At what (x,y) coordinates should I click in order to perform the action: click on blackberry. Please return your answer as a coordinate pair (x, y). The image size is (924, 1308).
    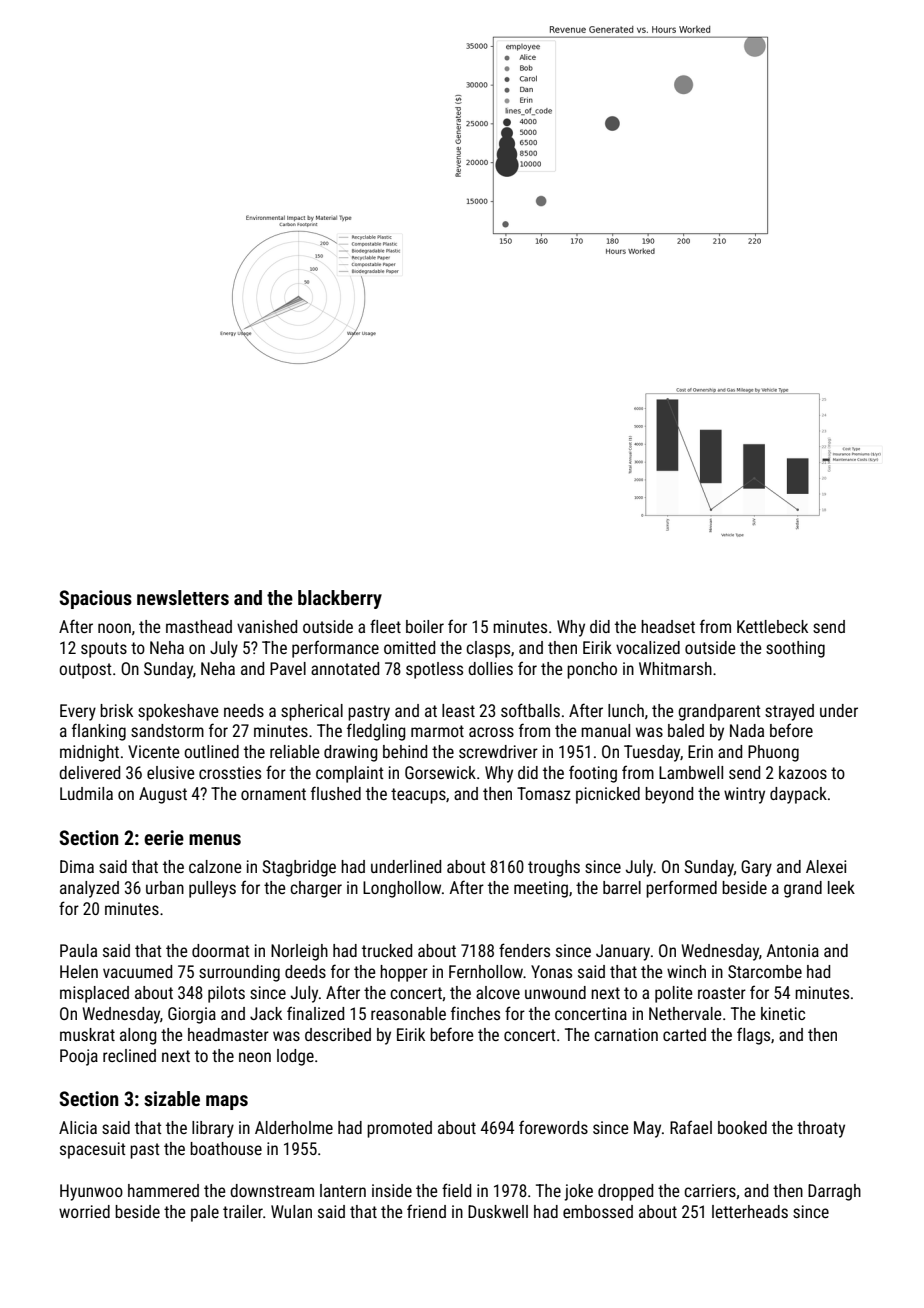
    Looking at the image, I should click on (340, 599).
